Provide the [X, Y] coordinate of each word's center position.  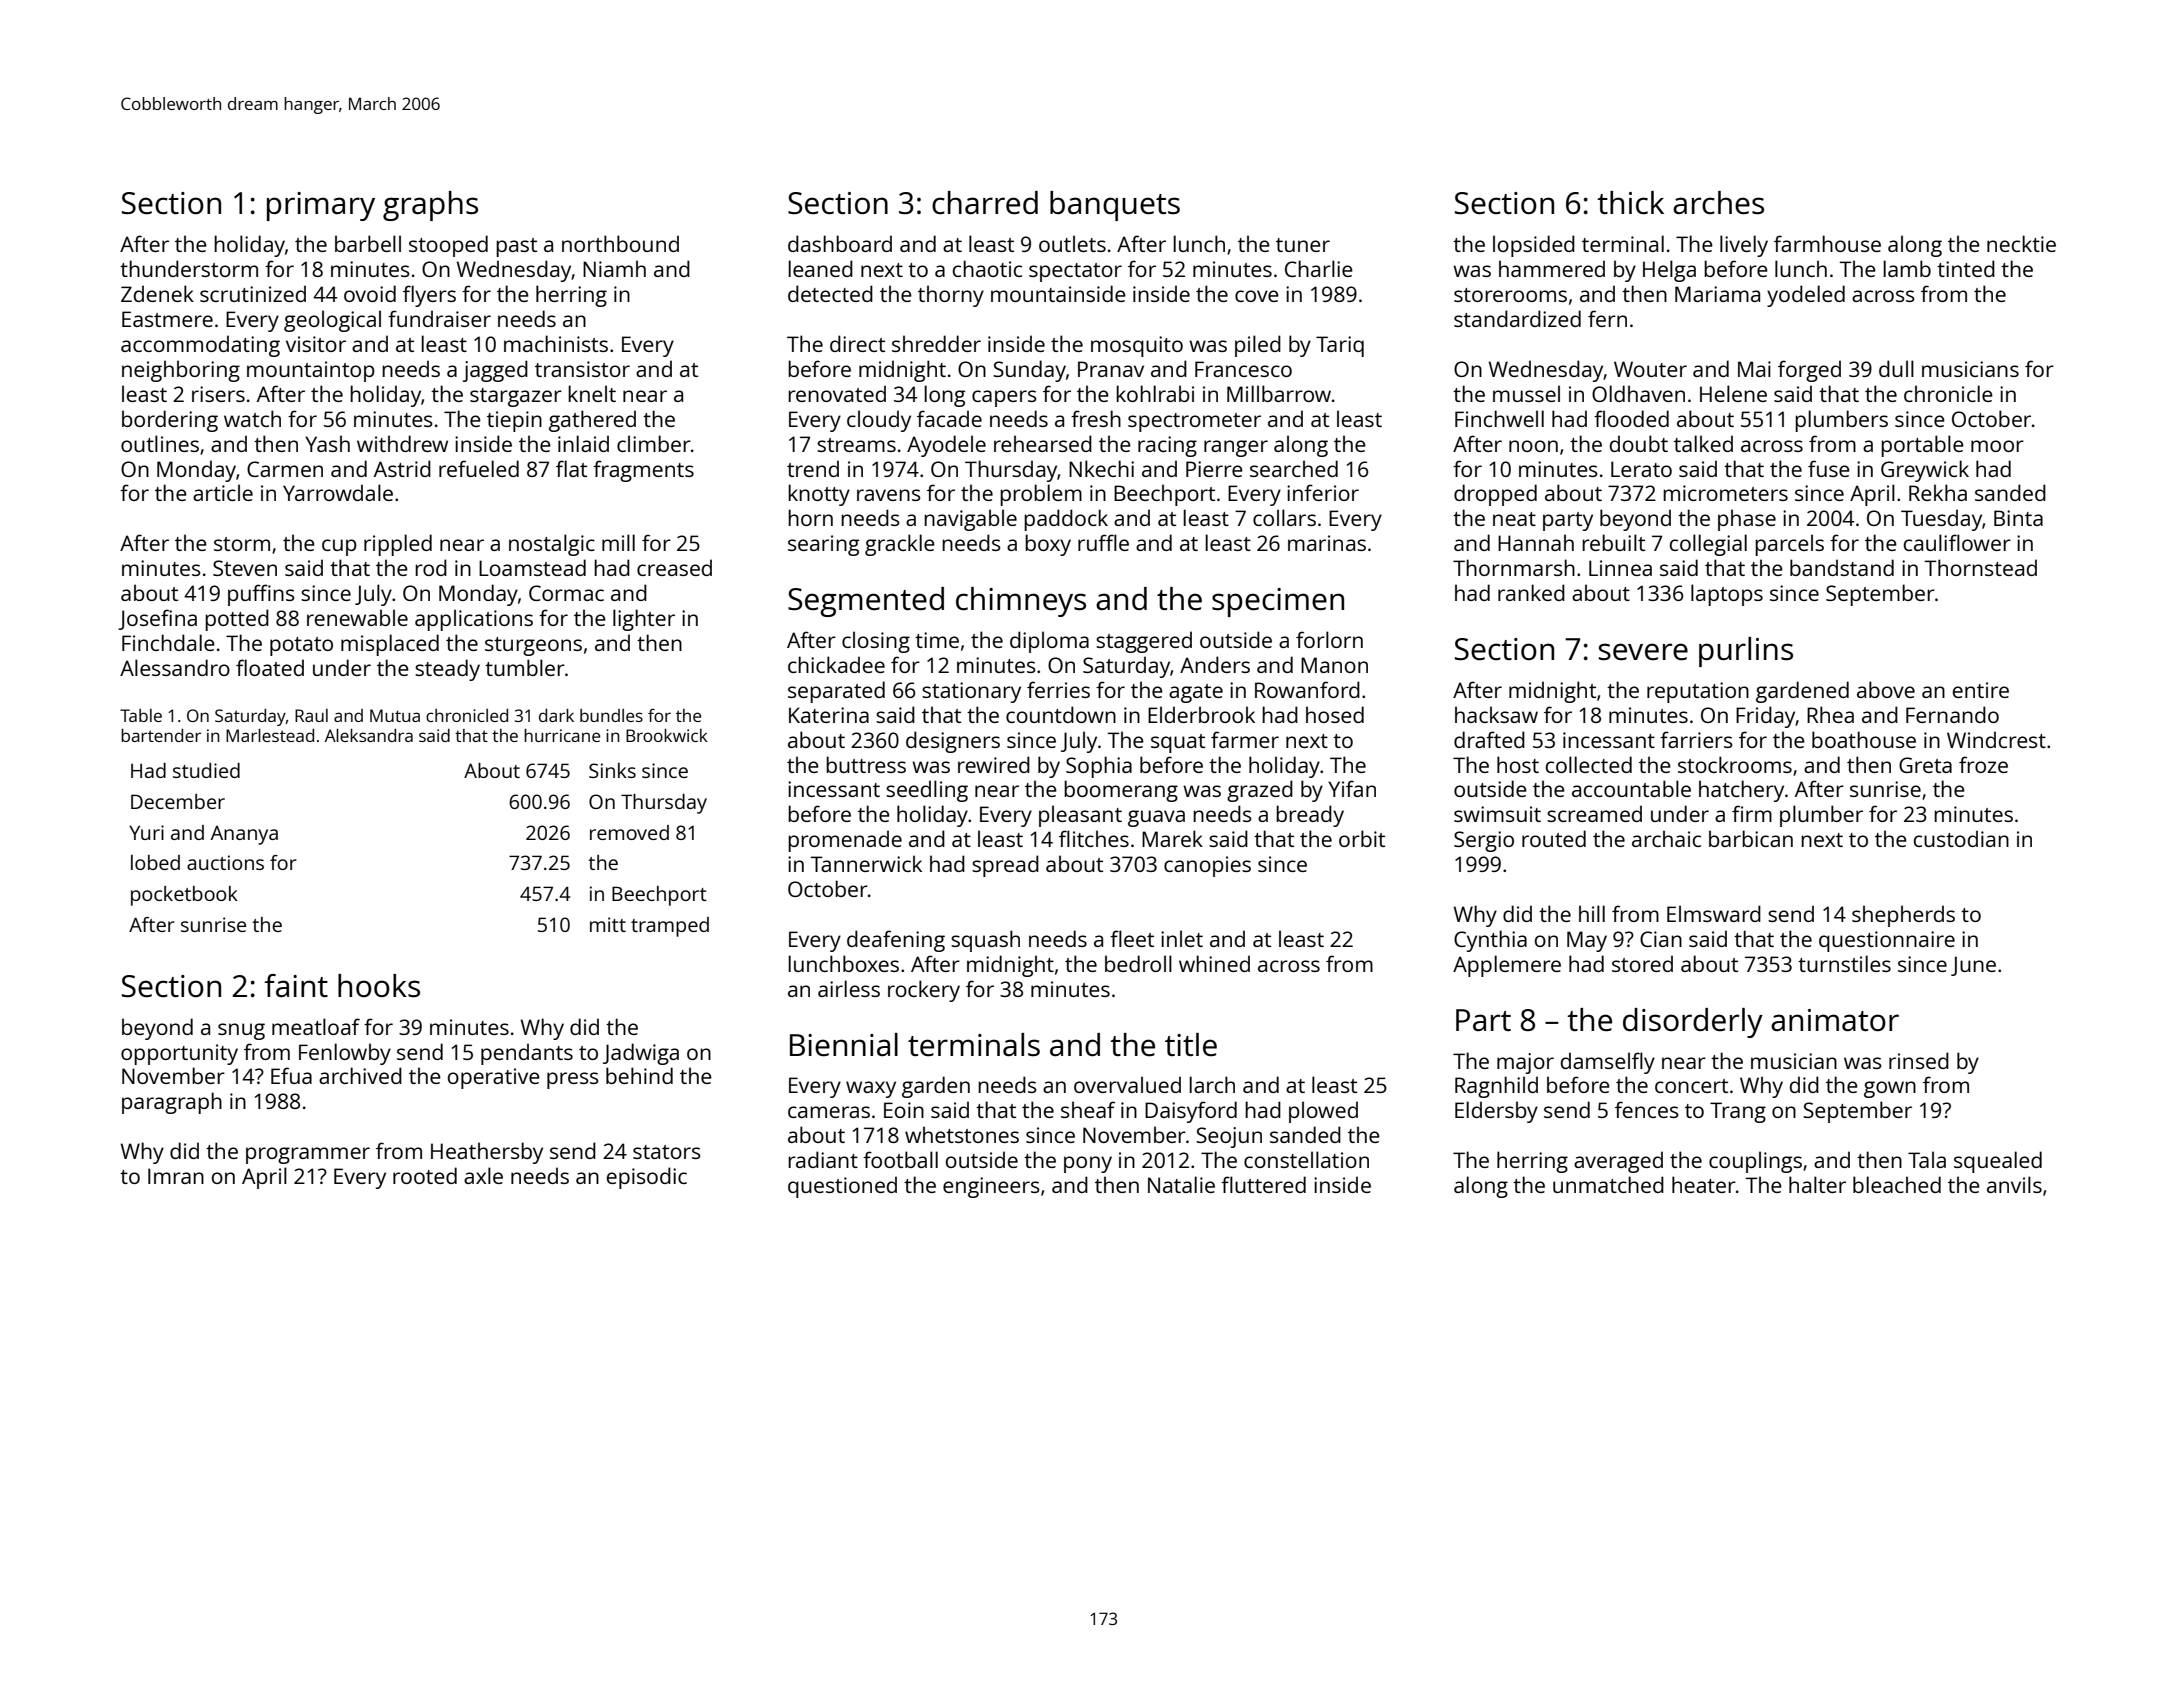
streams [856, 445]
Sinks [612, 770]
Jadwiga [641, 1054]
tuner [1303, 245]
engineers [991, 1187]
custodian [1961, 838]
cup [339, 547]
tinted [1966, 268]
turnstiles [1844, 963]
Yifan [1352, 788]
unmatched [1608, 1184]
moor [1997, 446]
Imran [176, 1176]
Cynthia [1490, 941]
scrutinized [253, 293]
